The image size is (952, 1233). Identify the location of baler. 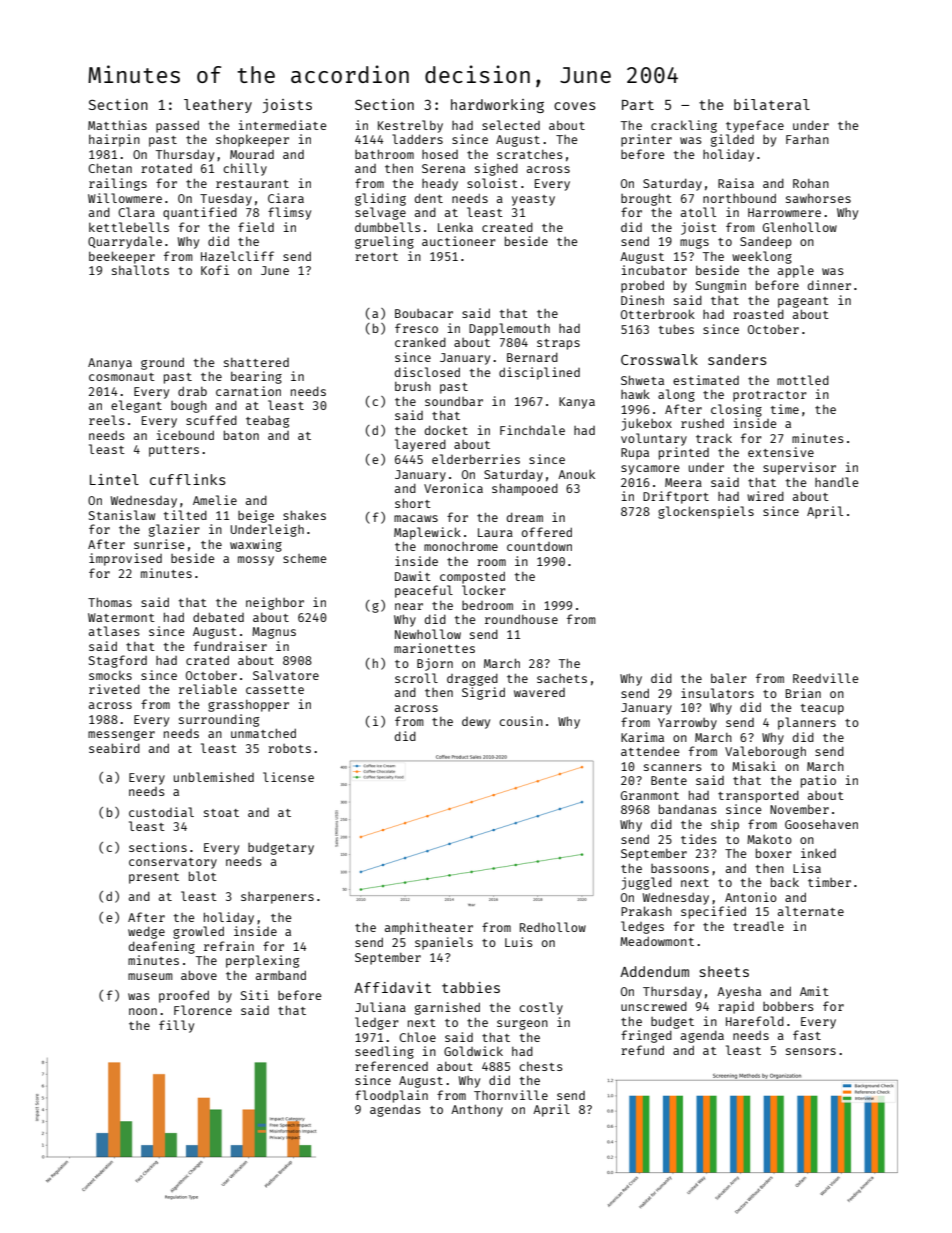
(729, 678).
